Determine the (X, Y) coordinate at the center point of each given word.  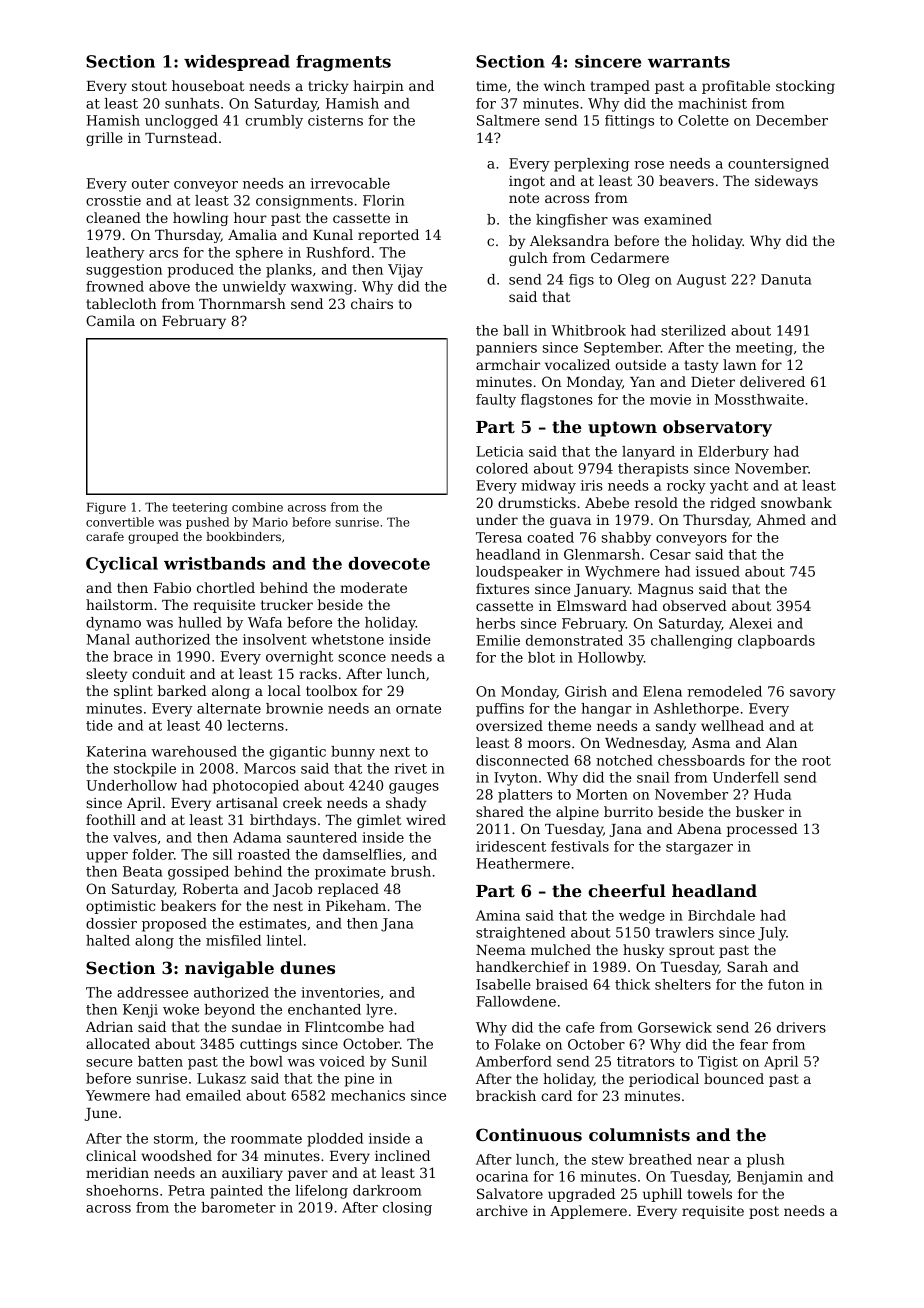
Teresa (499, 537)
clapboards (776, 642)
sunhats (192, 103)
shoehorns (122, 1190)
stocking (805, 87)
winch (564, 85)
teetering (200, 508)
